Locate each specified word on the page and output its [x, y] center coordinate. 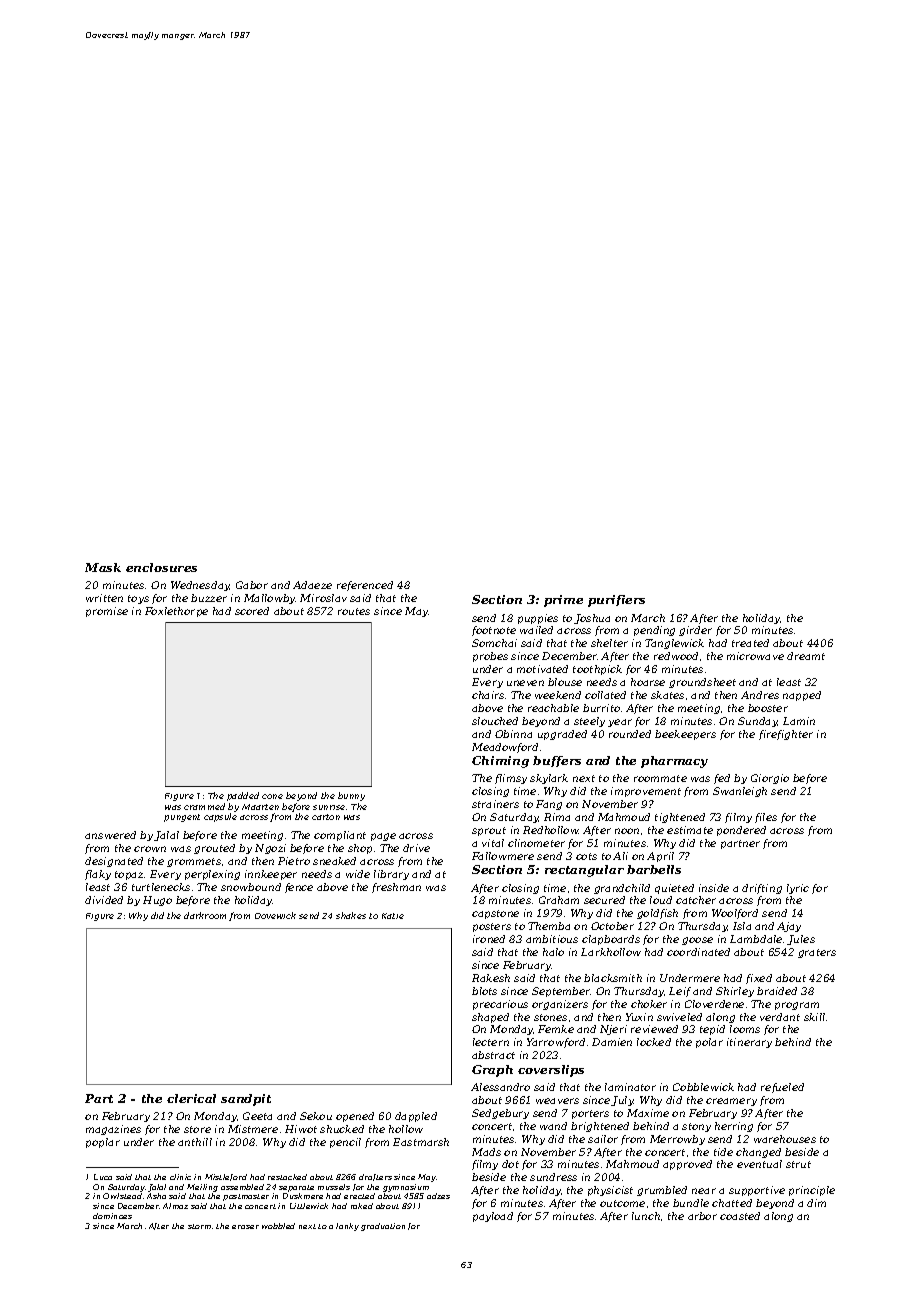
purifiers [616, 601]
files [766, 818]
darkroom [205, 915]
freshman [396, 888]
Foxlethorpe [176, 612]
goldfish [657, 914]
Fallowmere [503, 856]
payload [493, 1217]
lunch [646, 1216]
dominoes [112, 1216]
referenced [365, 586]
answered [110, 835]
